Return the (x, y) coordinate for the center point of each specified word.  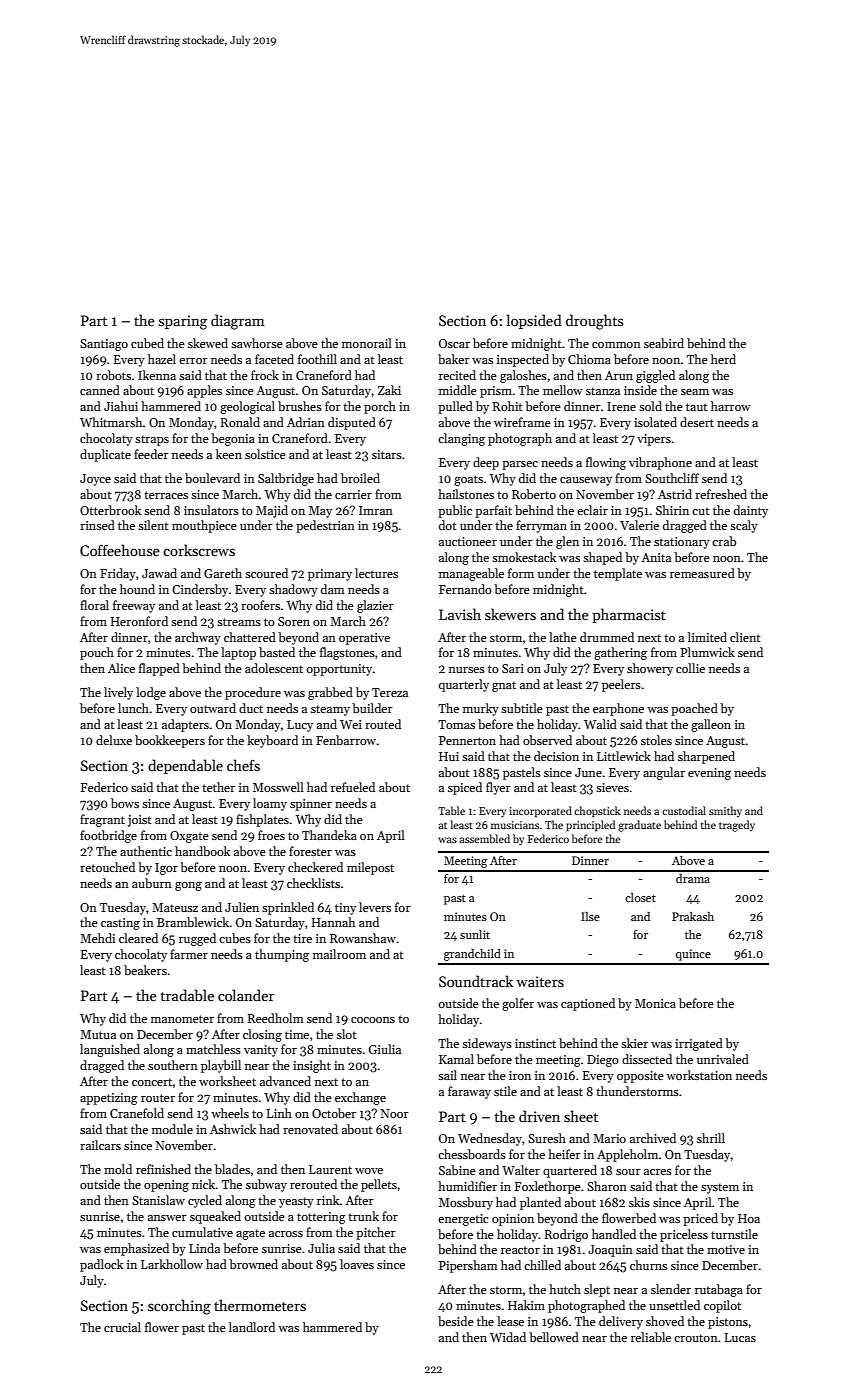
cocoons (373, 1020)
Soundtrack (476, 981)
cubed (147, 343)
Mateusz (175, 907)
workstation (699, 1075)
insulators (211, 510)
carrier (353, 494)
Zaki (389, 390)
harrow (731, 406)
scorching (179, 1307)
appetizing (109, 1099)
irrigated (699, 1044)
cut (701, 511)
